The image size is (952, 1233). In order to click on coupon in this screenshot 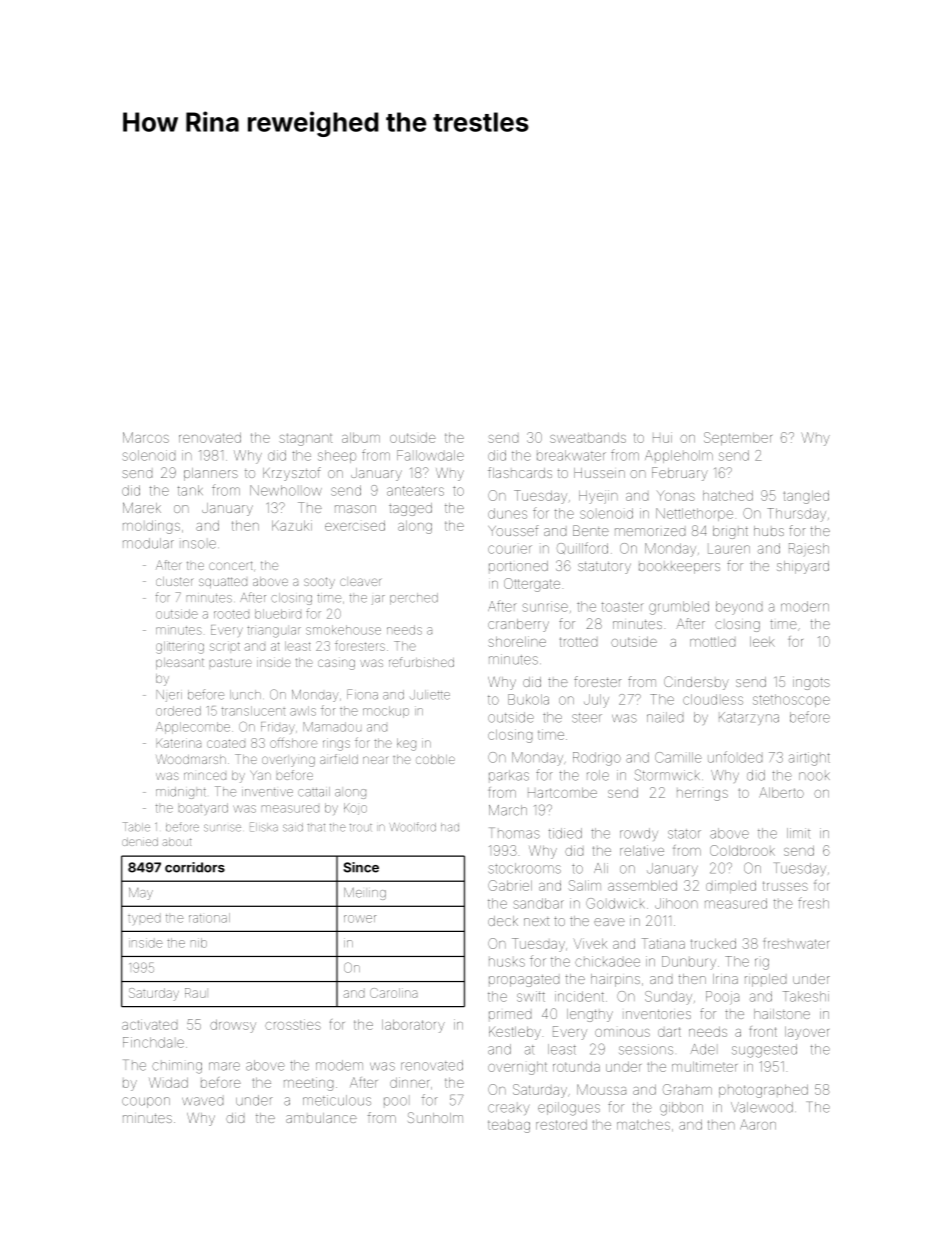, I will do `click(146, 1102)`.
